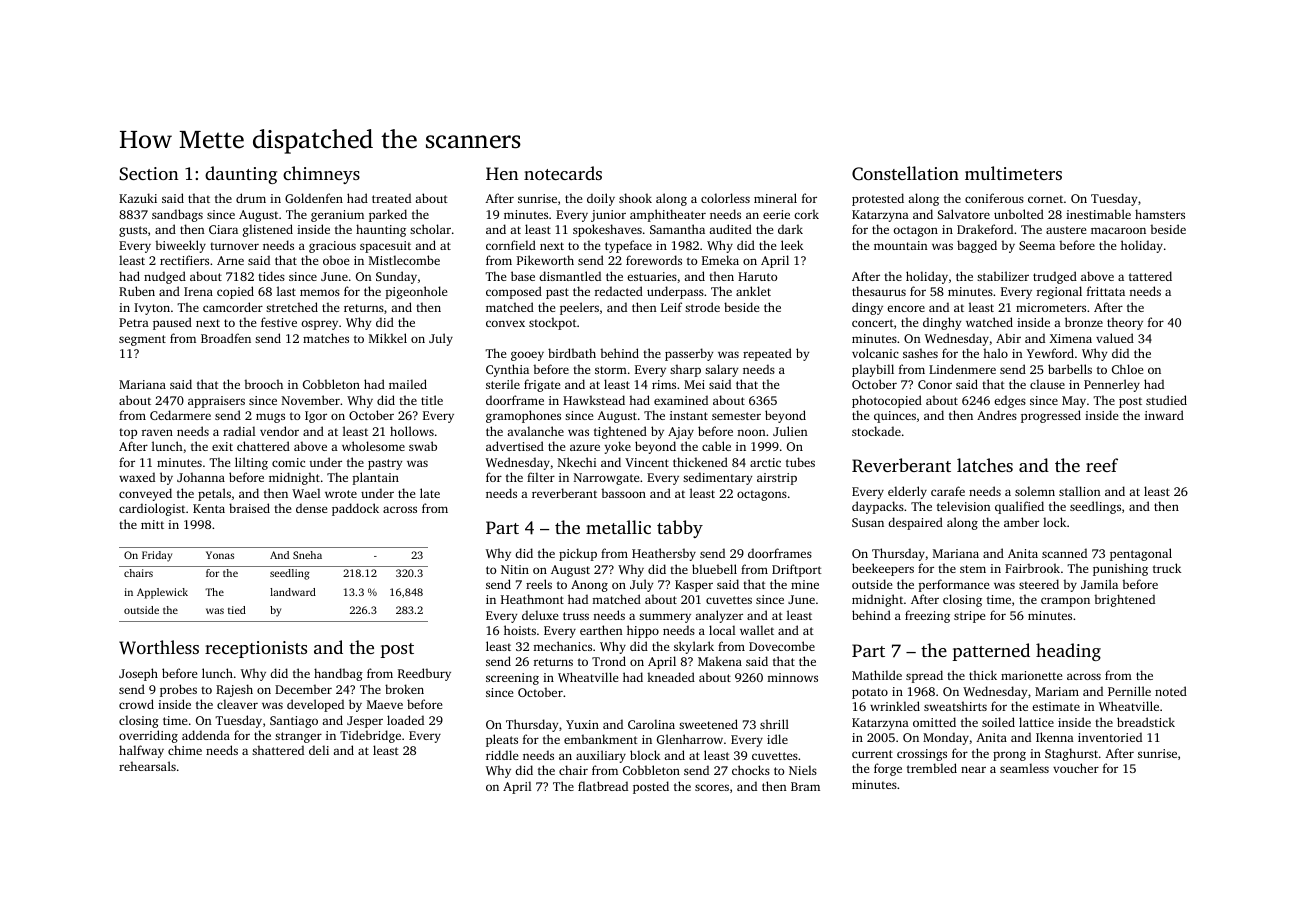 The width and height of the image is (1308, 924). What do you see at coordinates (241, 175) in the image?
I see `daunting` at bounding box center [241, 175].
